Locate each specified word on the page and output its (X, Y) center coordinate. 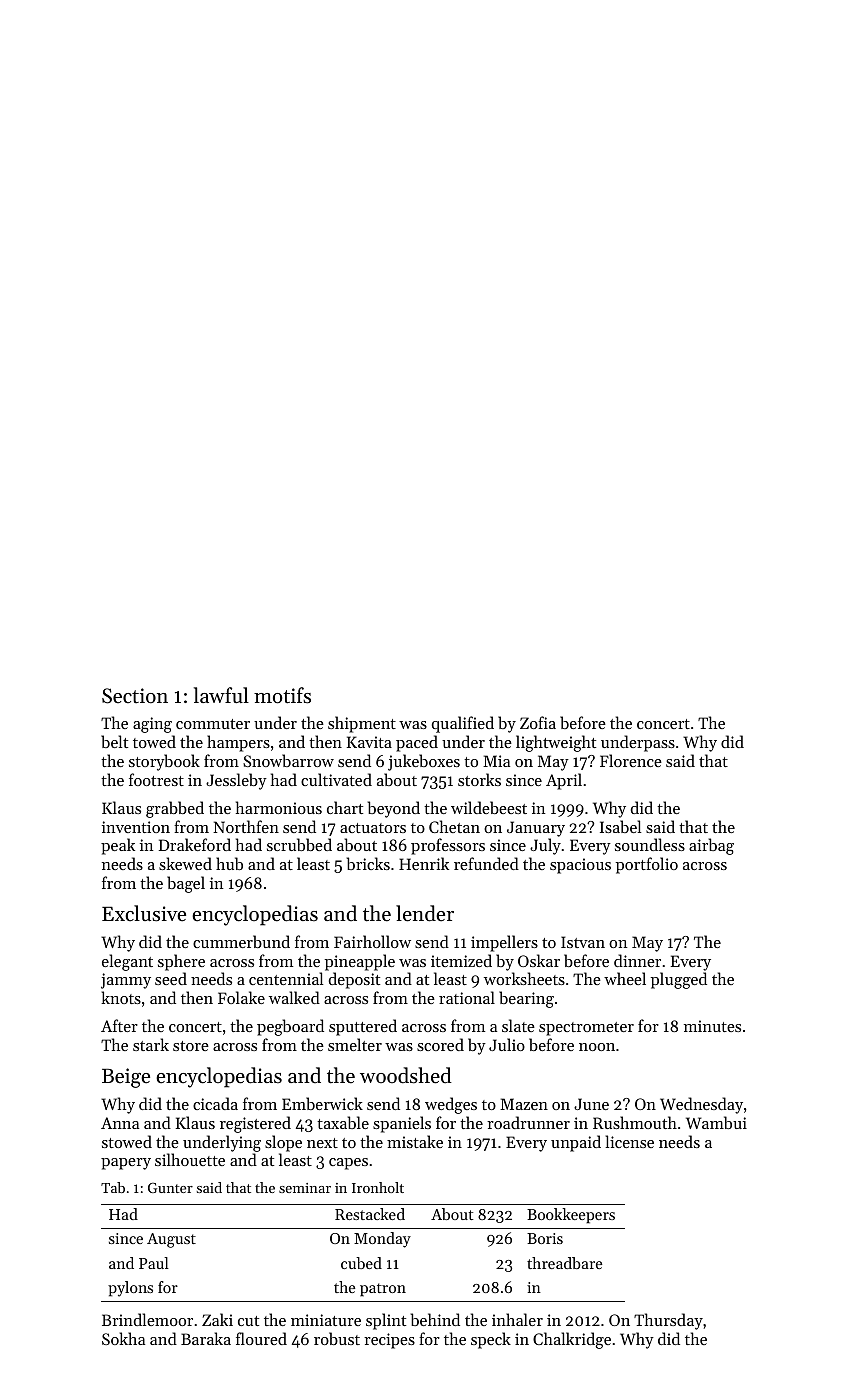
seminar (305, 1188)
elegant (127, 962)
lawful (221, 695)
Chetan (454, 826)
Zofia (538, 722)
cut (248, 1321)
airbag (711, 846)
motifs (282, 695)
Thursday (668, 1321)
